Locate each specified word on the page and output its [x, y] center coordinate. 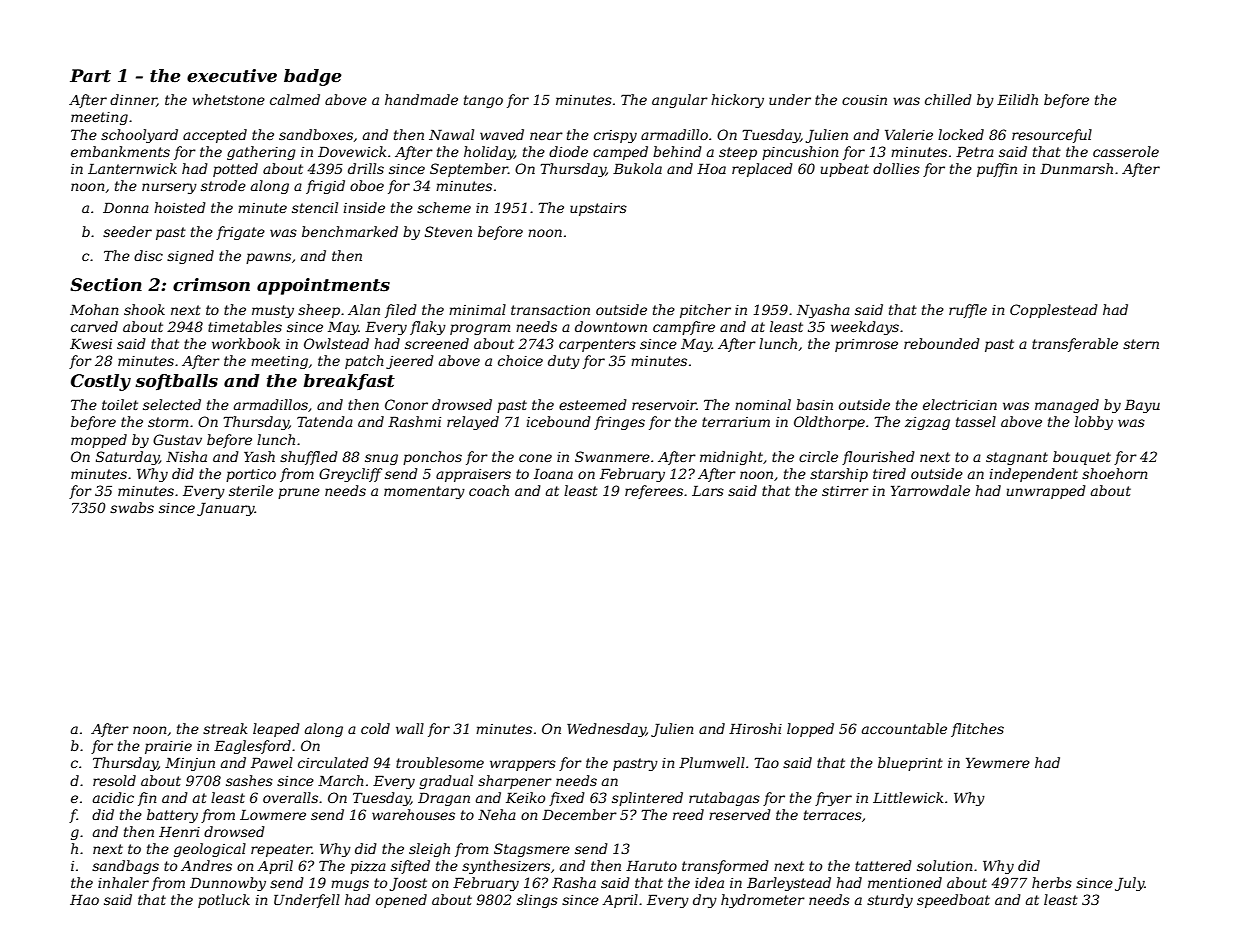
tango [483, 101]
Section [106, 285]
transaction [550, 310]
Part [90, 76]
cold [375, 728]
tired [889, 473]
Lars [708, 491]
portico [251, 475]
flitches [977, 730]
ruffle [968, 311]
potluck [224, 901]
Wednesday [606, 730]
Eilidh [1017, 99]
